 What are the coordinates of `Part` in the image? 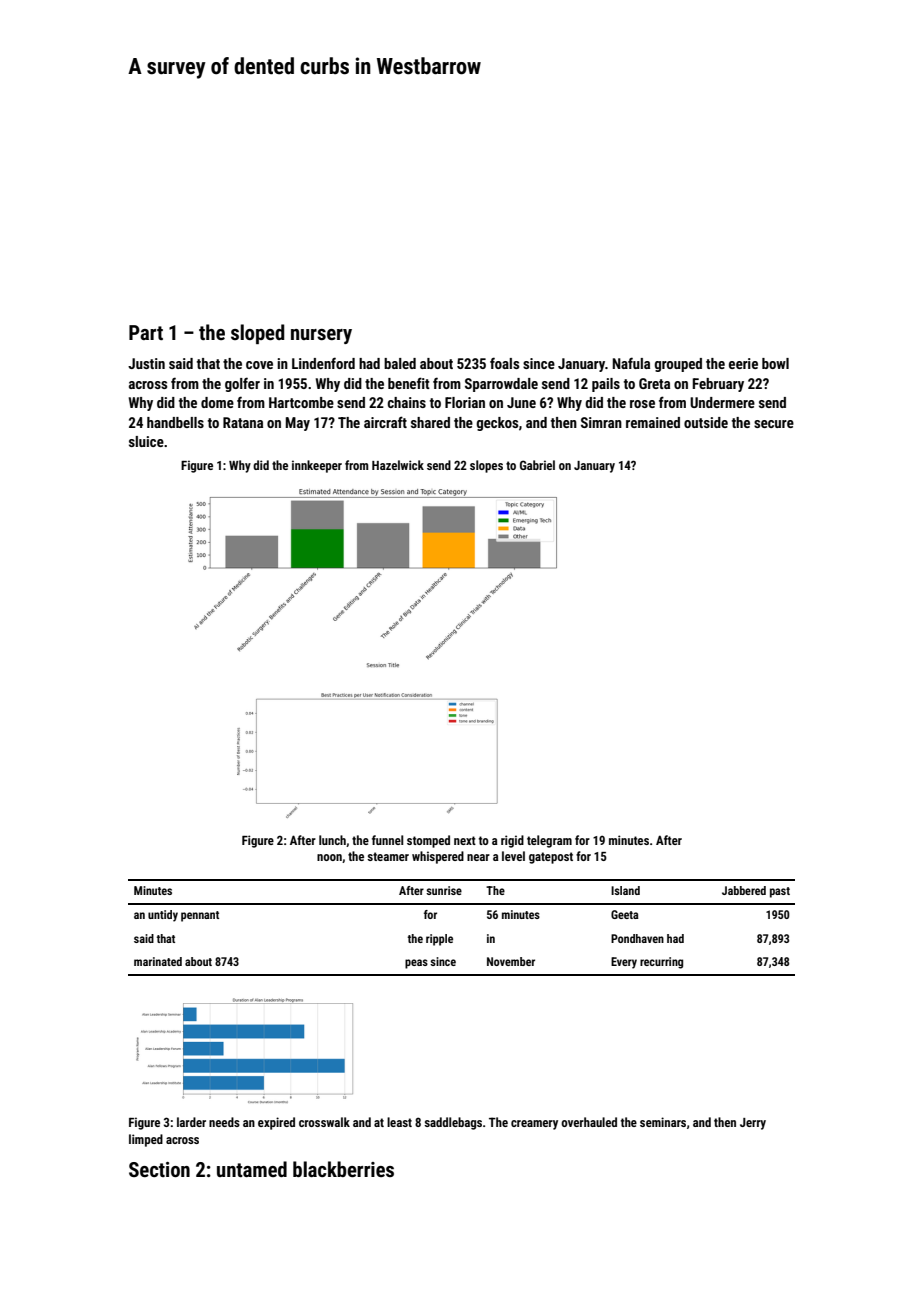 It's located at (146, 332).
